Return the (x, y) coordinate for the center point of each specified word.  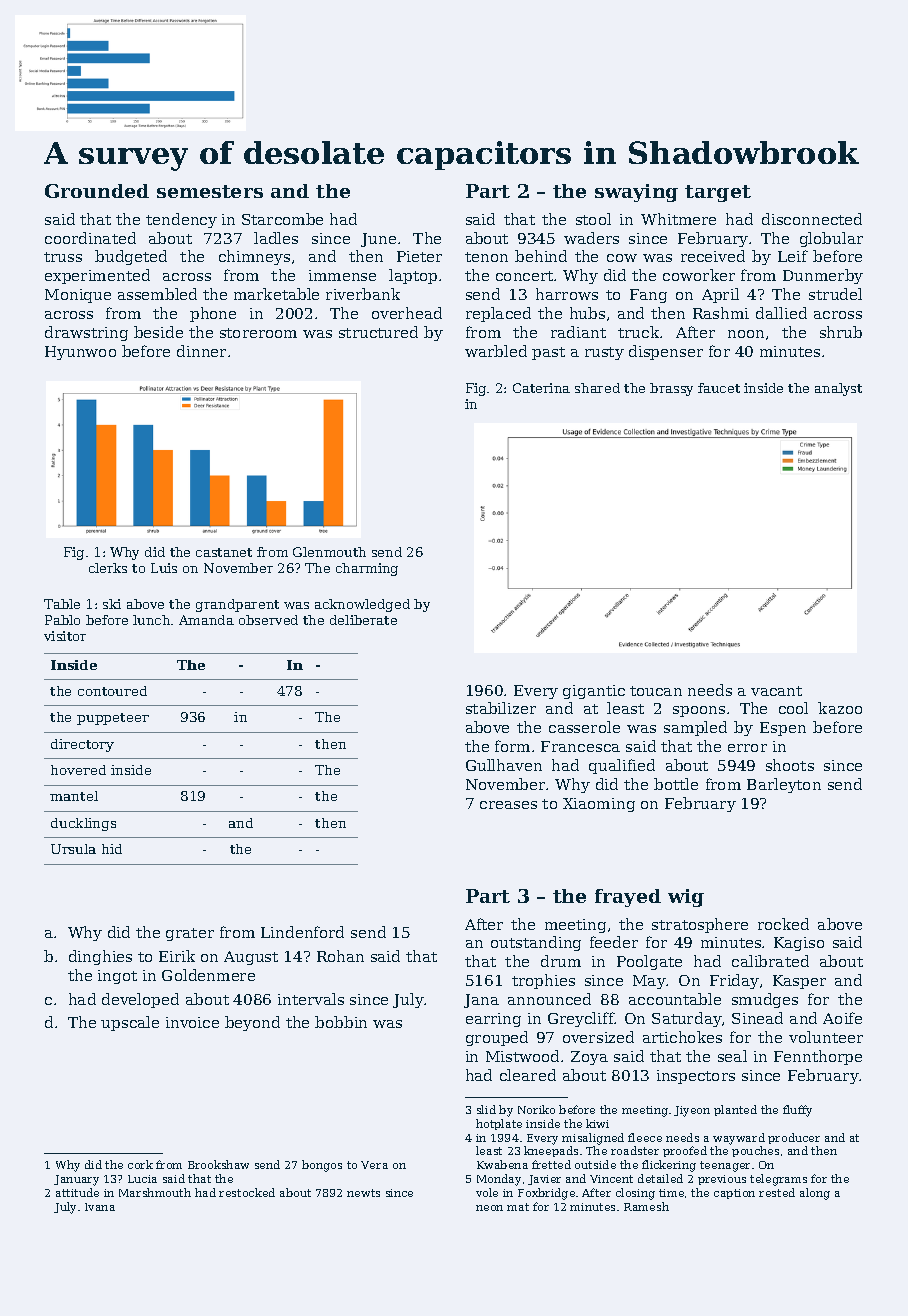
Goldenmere (208, 975)
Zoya (589, 1058)
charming (367, 569)
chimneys (254, 257)
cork (140, 1164)
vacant (776, 691)
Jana (481, 1001)
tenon (486, 257)
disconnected (812, 219)
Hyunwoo (80, 353)
